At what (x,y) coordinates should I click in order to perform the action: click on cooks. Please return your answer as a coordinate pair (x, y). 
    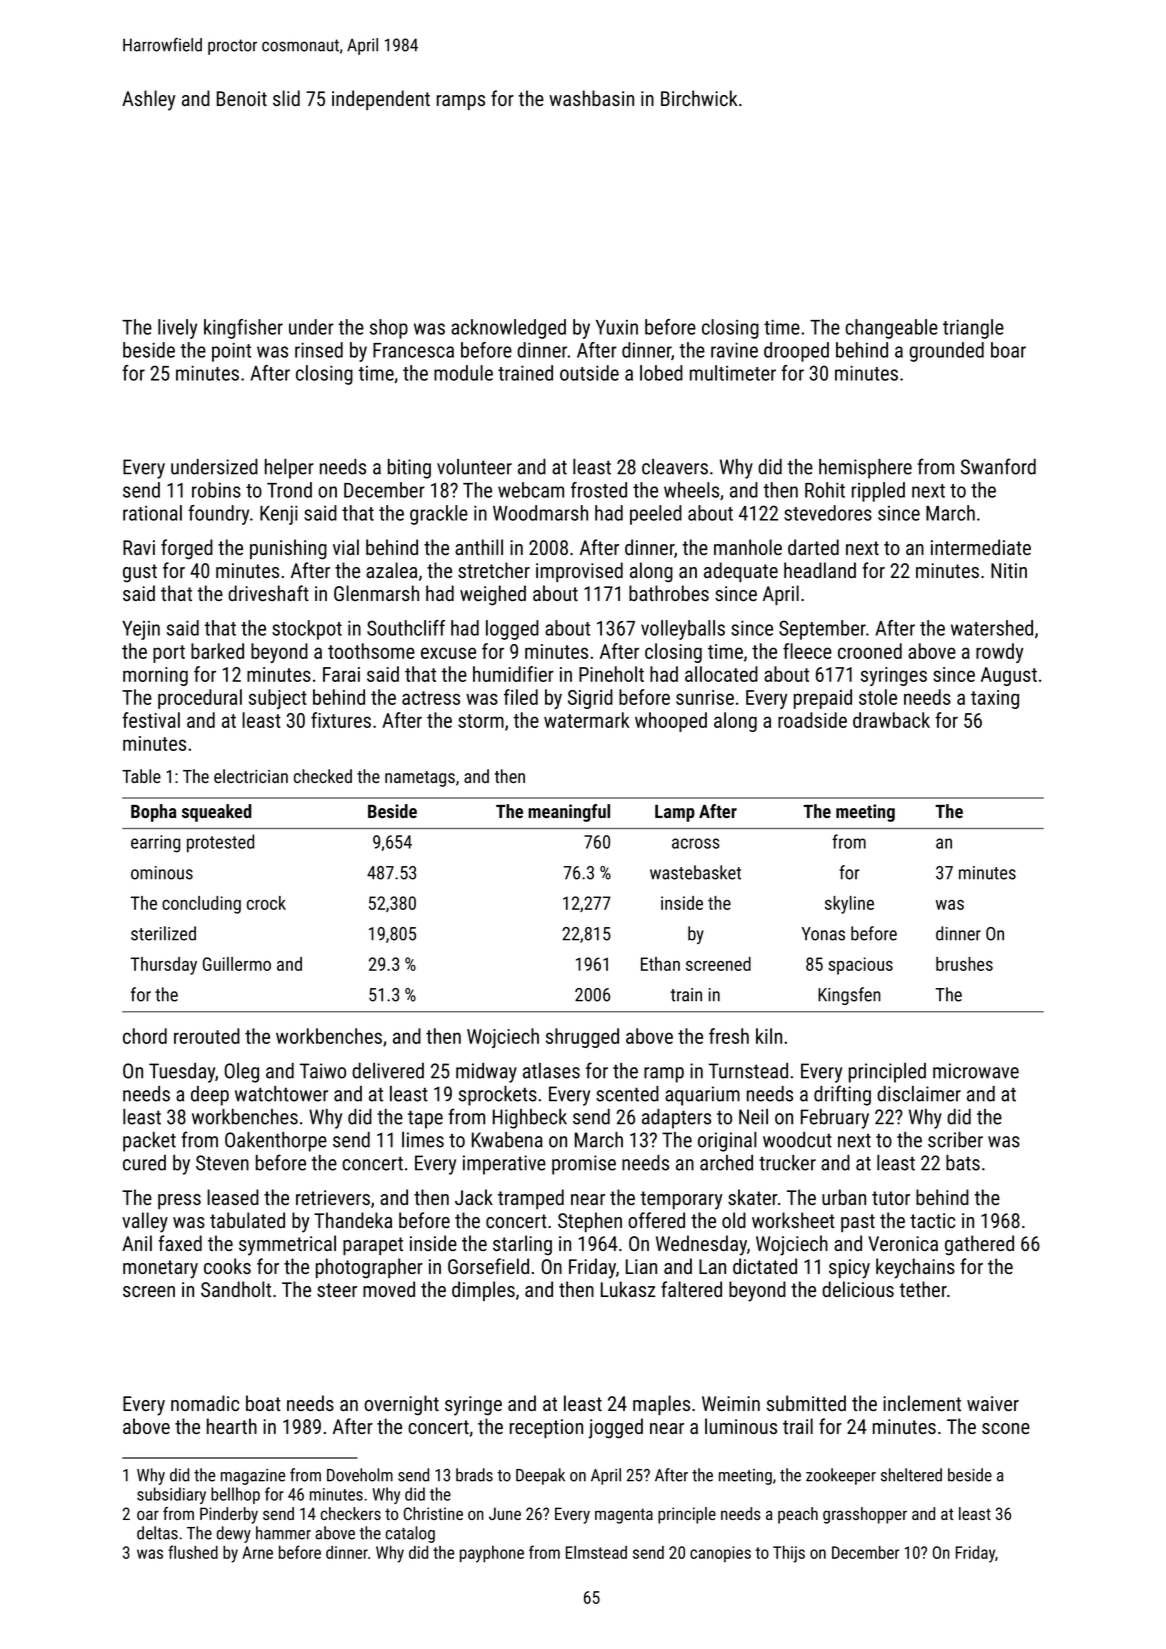
    Looking at the image, I should click on (227, 1266).
